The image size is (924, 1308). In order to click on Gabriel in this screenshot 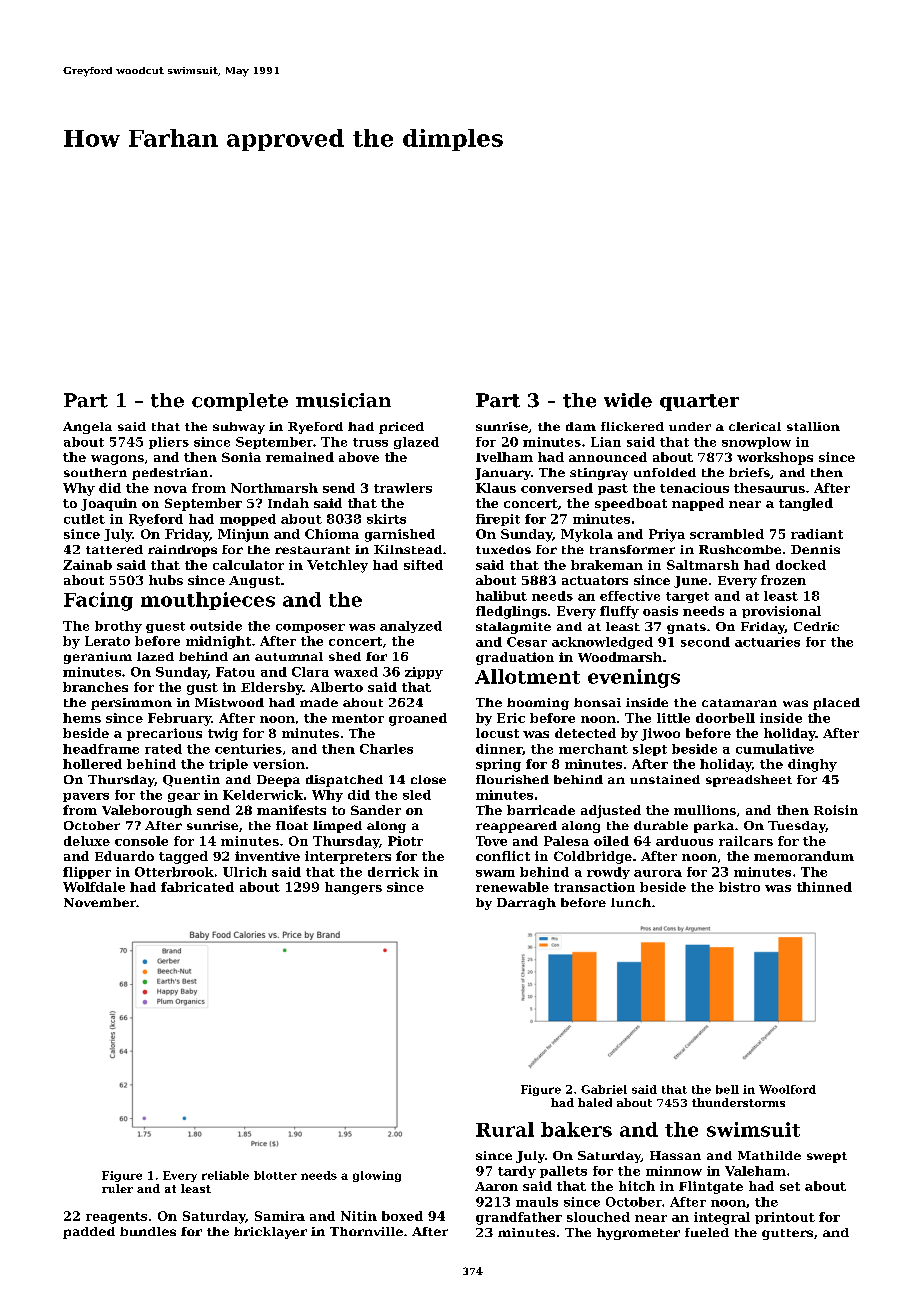, I will do `click(604, 1089)`.
